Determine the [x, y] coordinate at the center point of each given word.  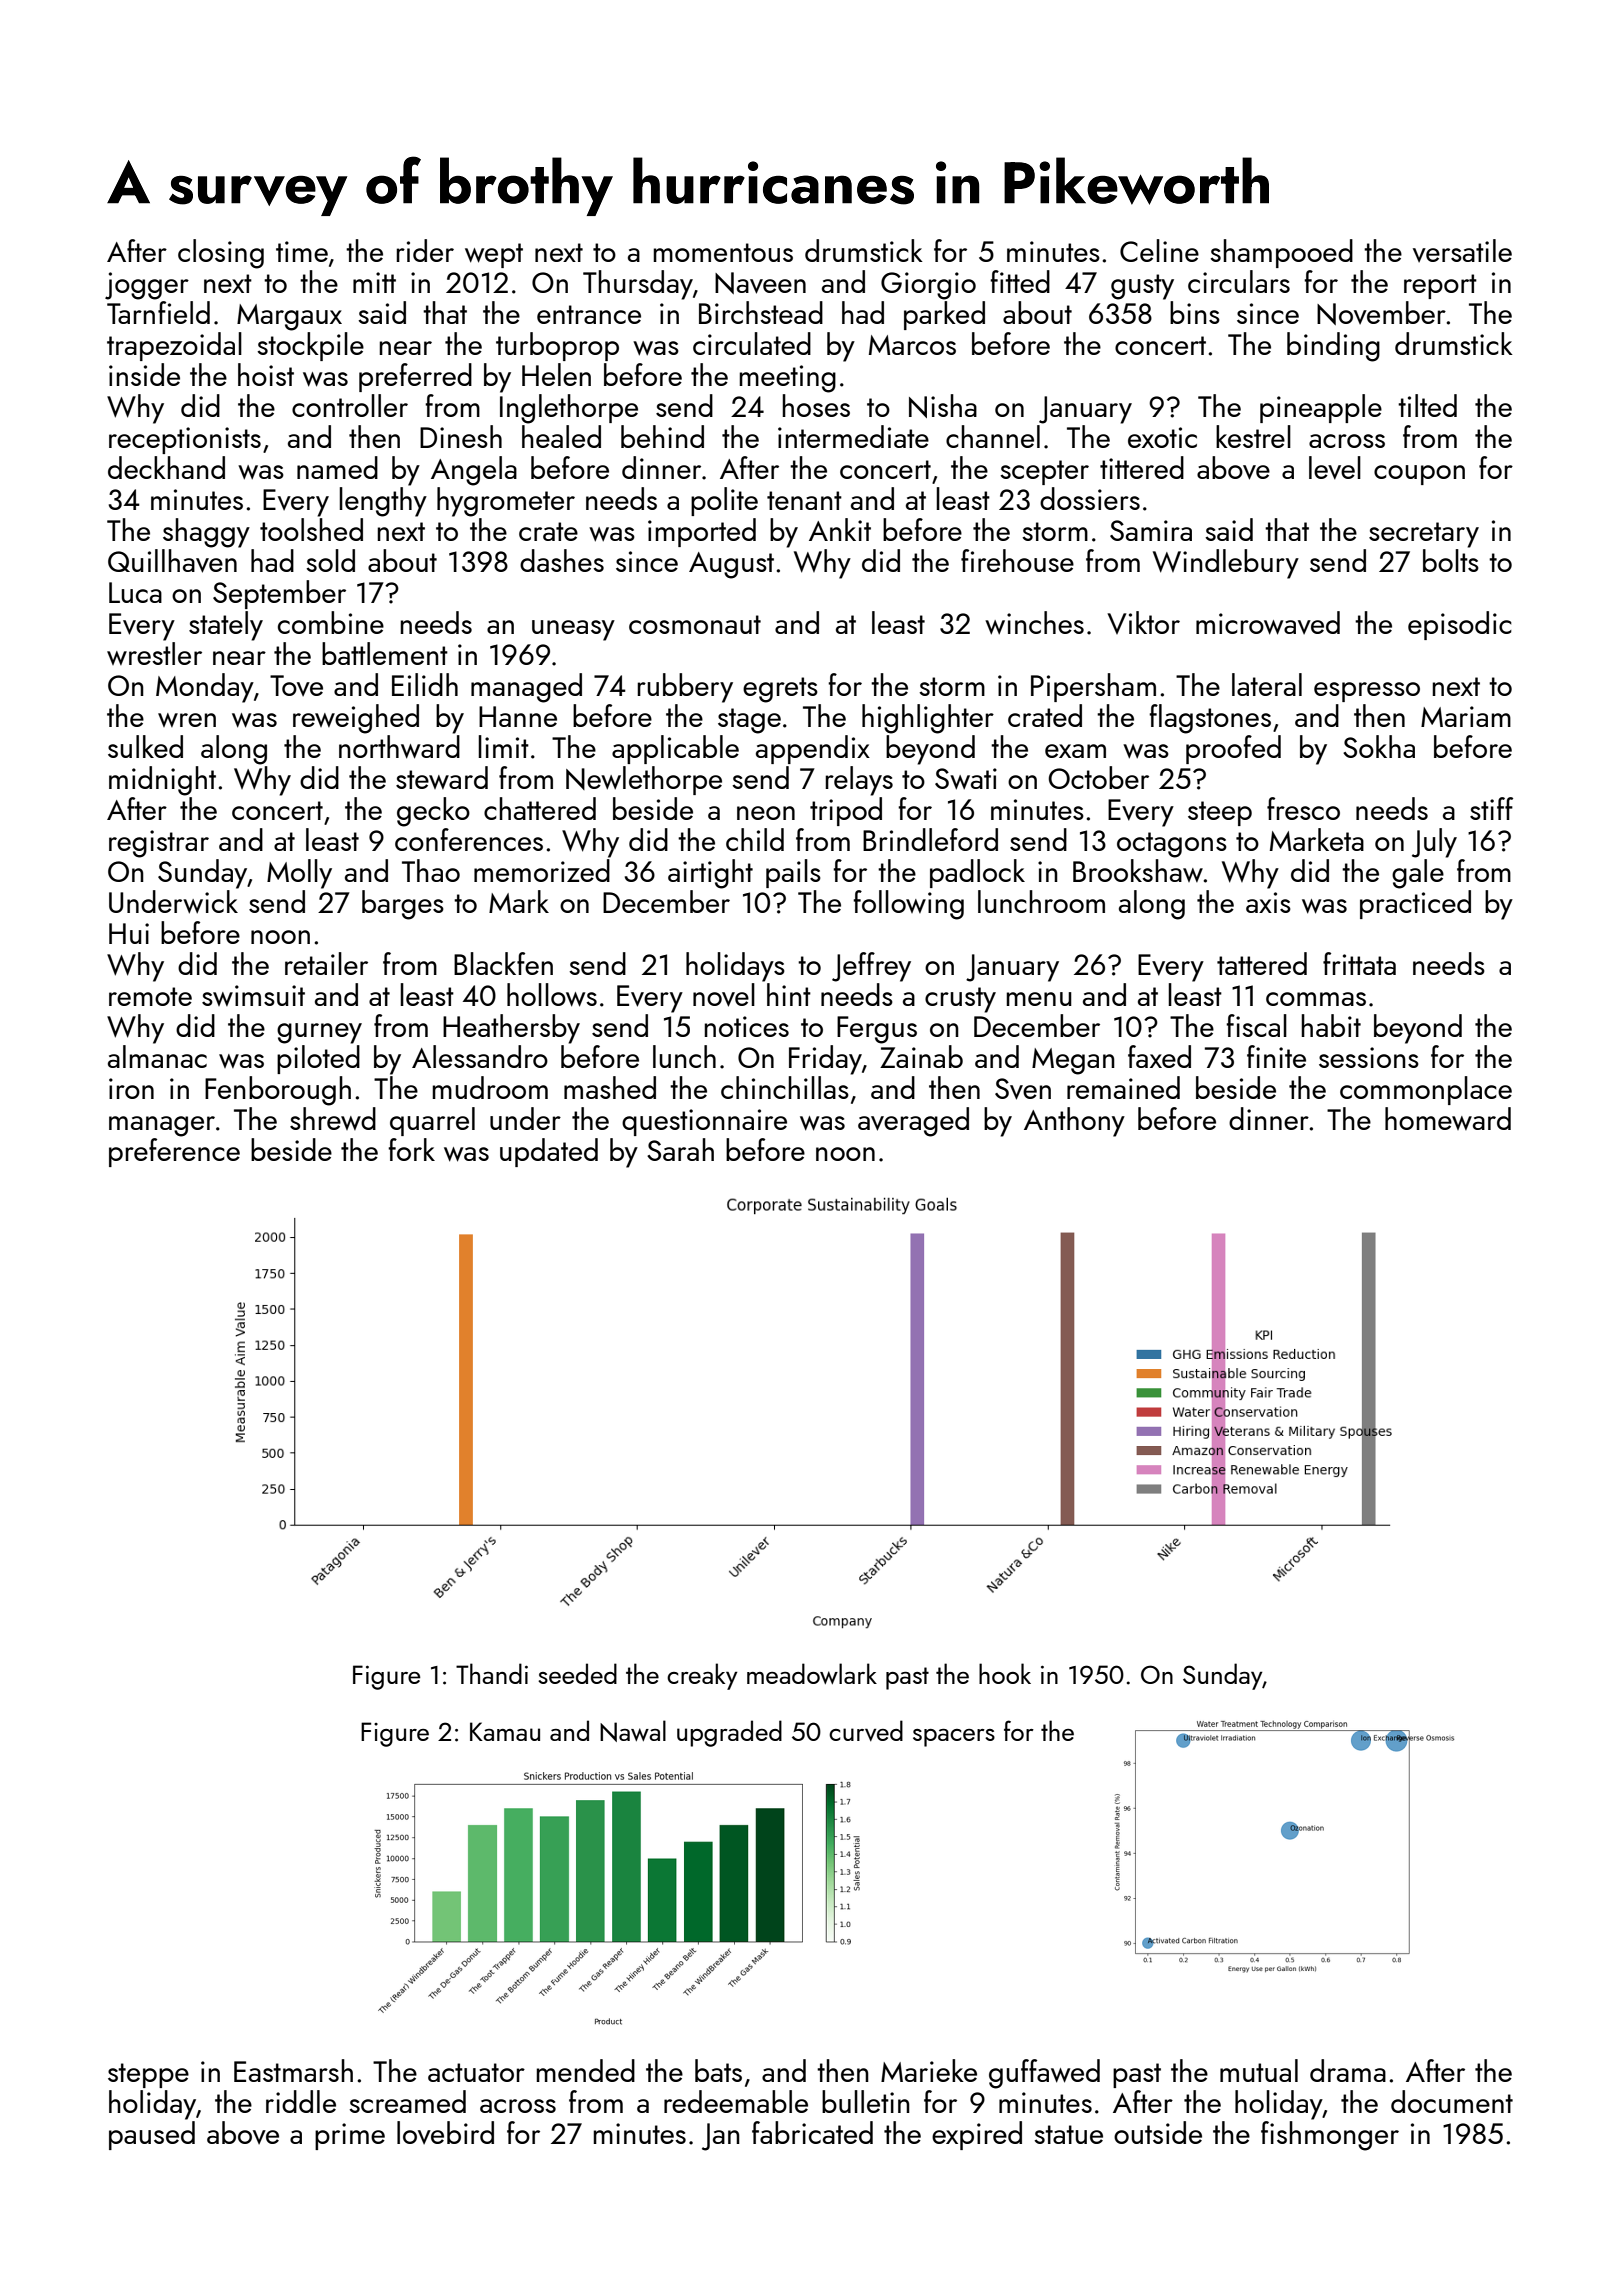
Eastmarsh [293, 2070]
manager [162, 1126]
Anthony [1074, 1122]
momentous [723, 252]
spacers [954, 1738]
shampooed [1281, 253]
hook [1005, 1673]
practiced [1415, 904]
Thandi [492, 1673]
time [302, 251]
